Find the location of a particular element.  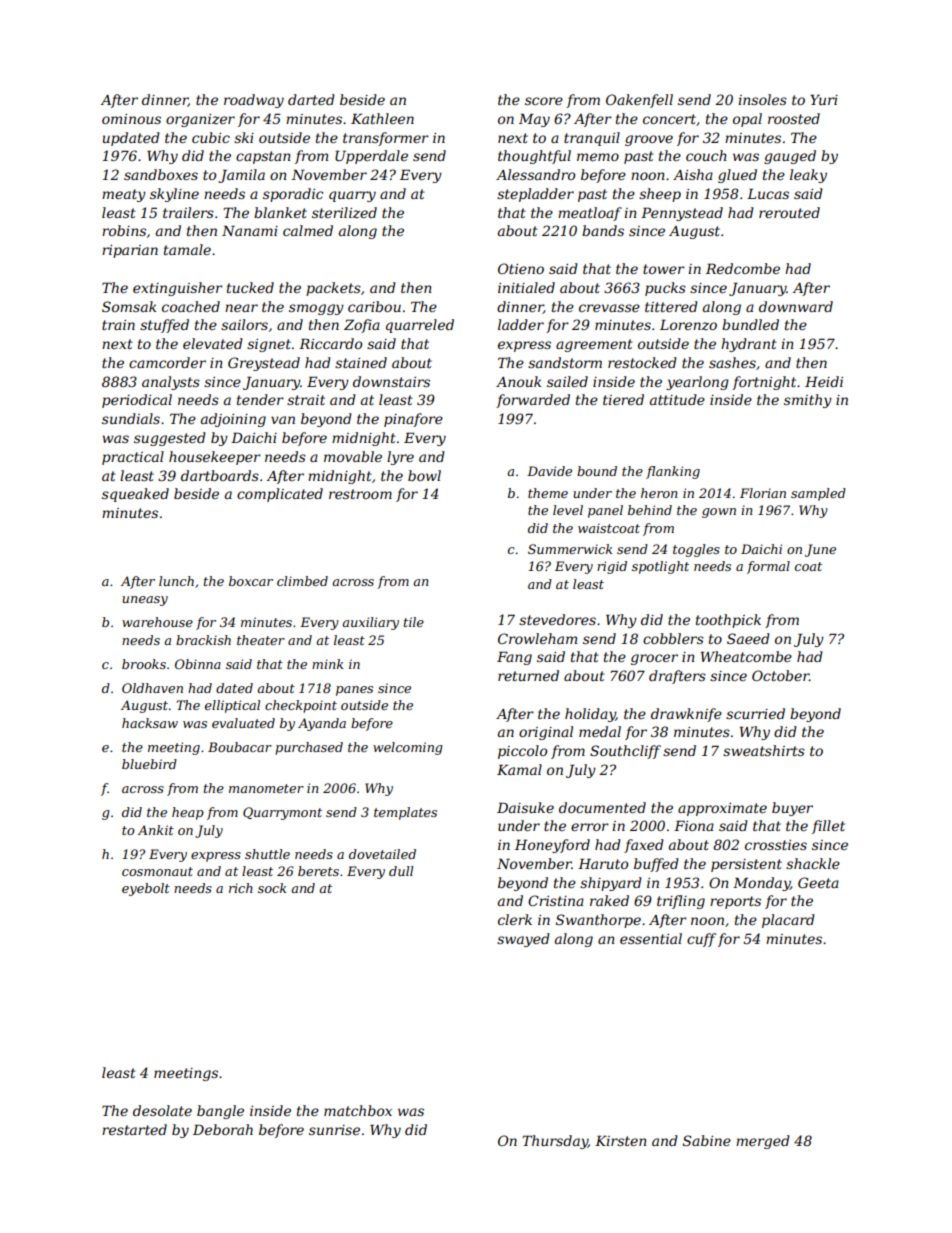

restroom is located at coordinates (360, 494).
